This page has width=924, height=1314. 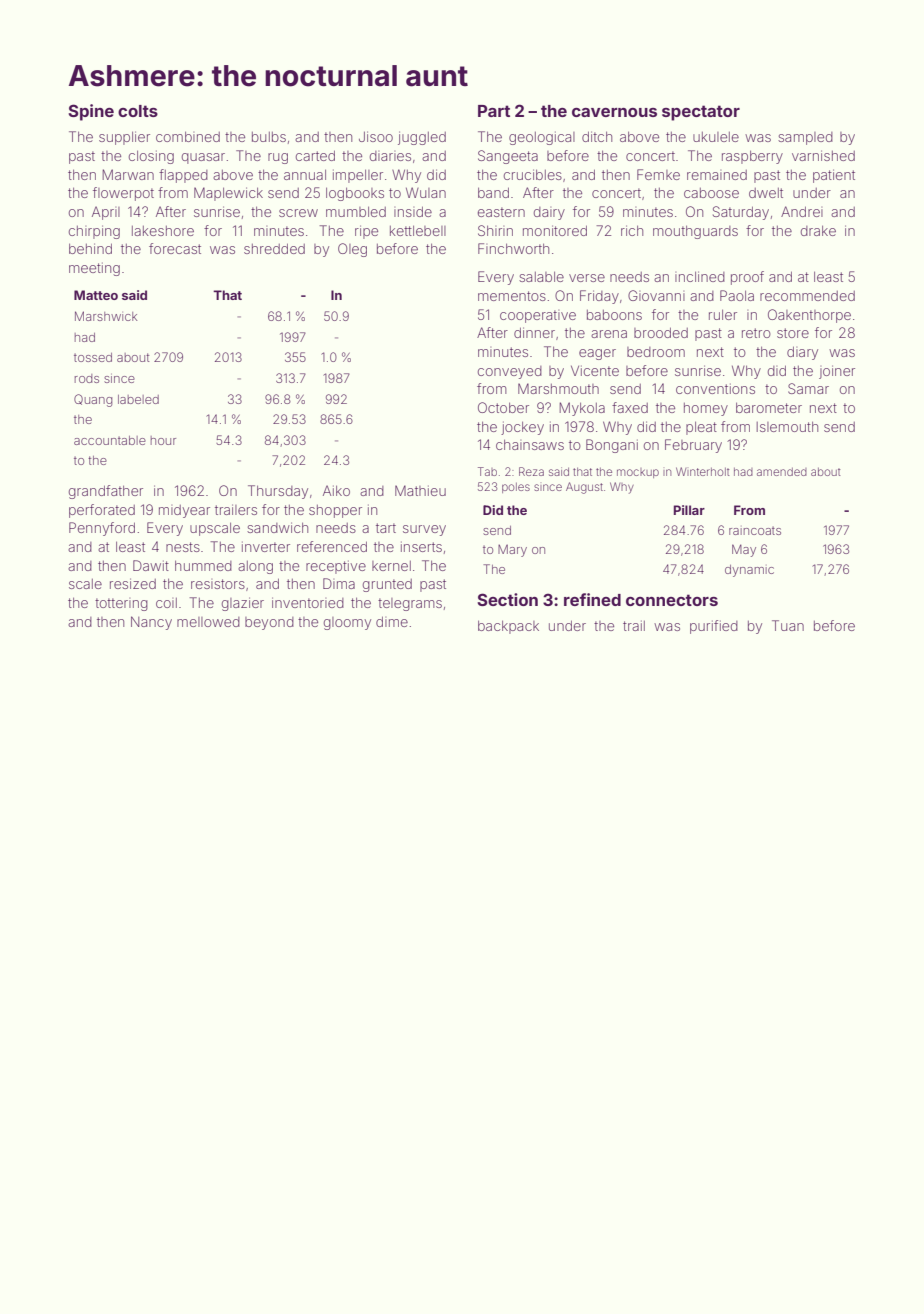 I want to click on Mathieu, so click(x=420, y=490).
